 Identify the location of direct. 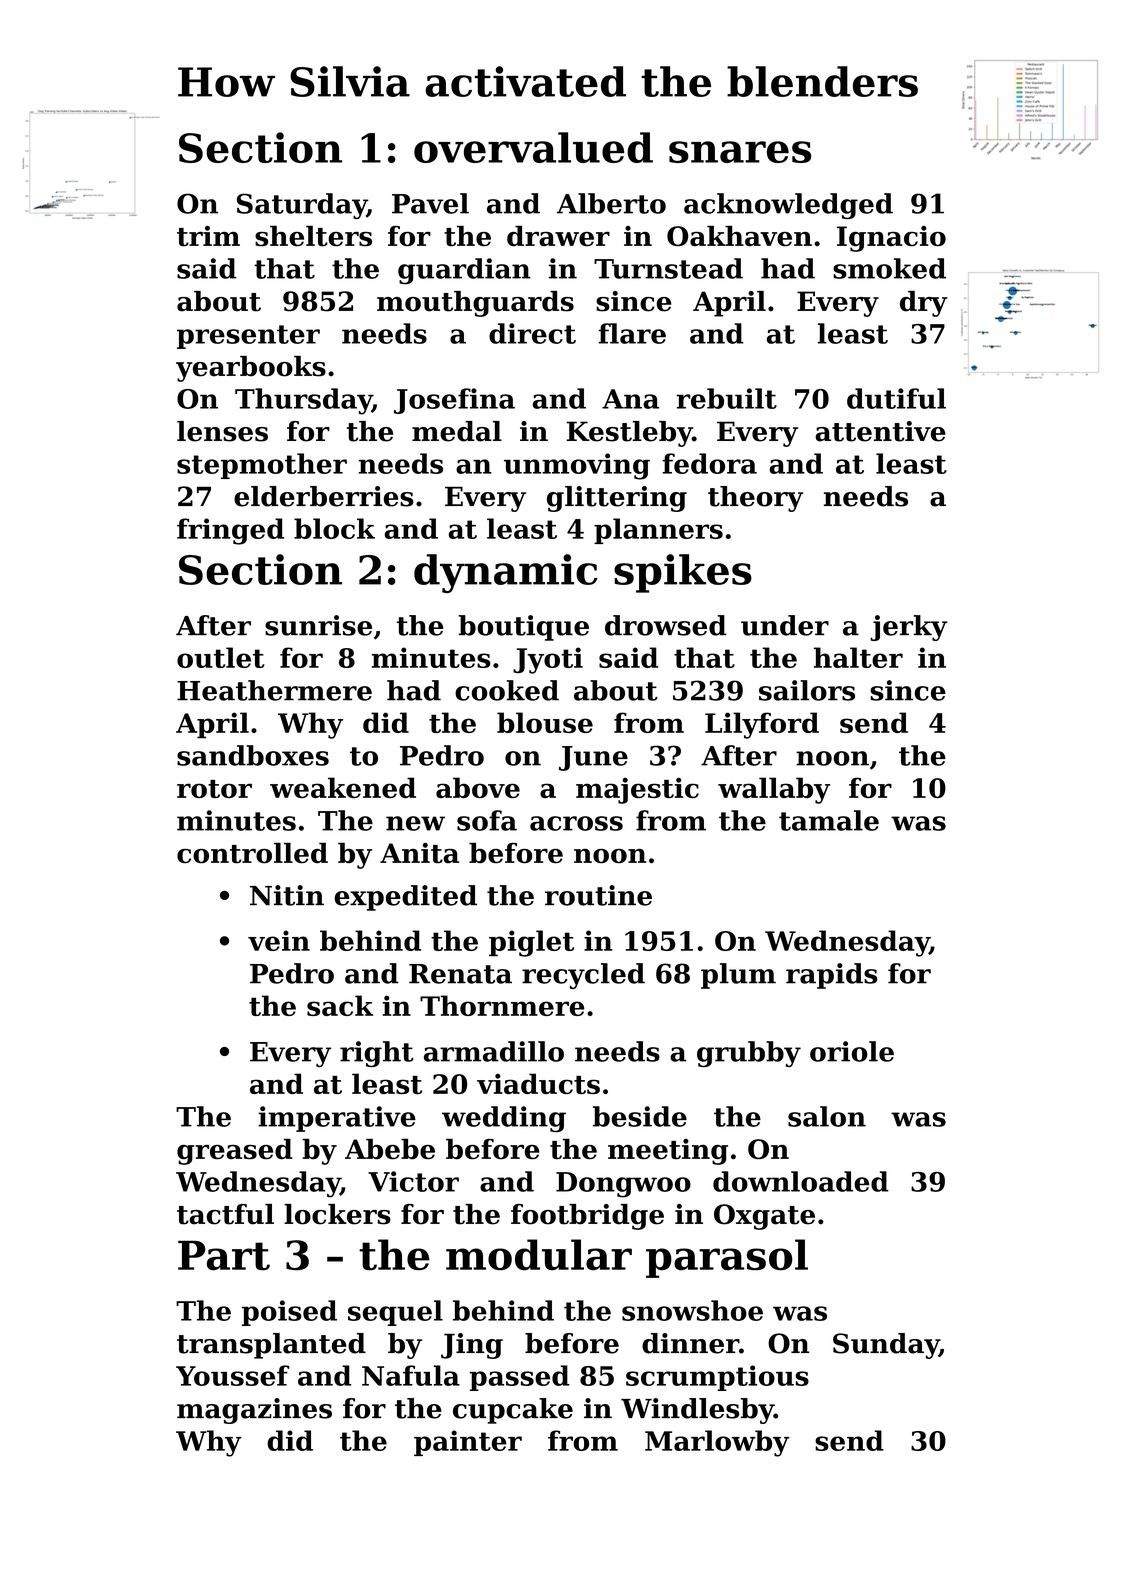
(532, 333).
